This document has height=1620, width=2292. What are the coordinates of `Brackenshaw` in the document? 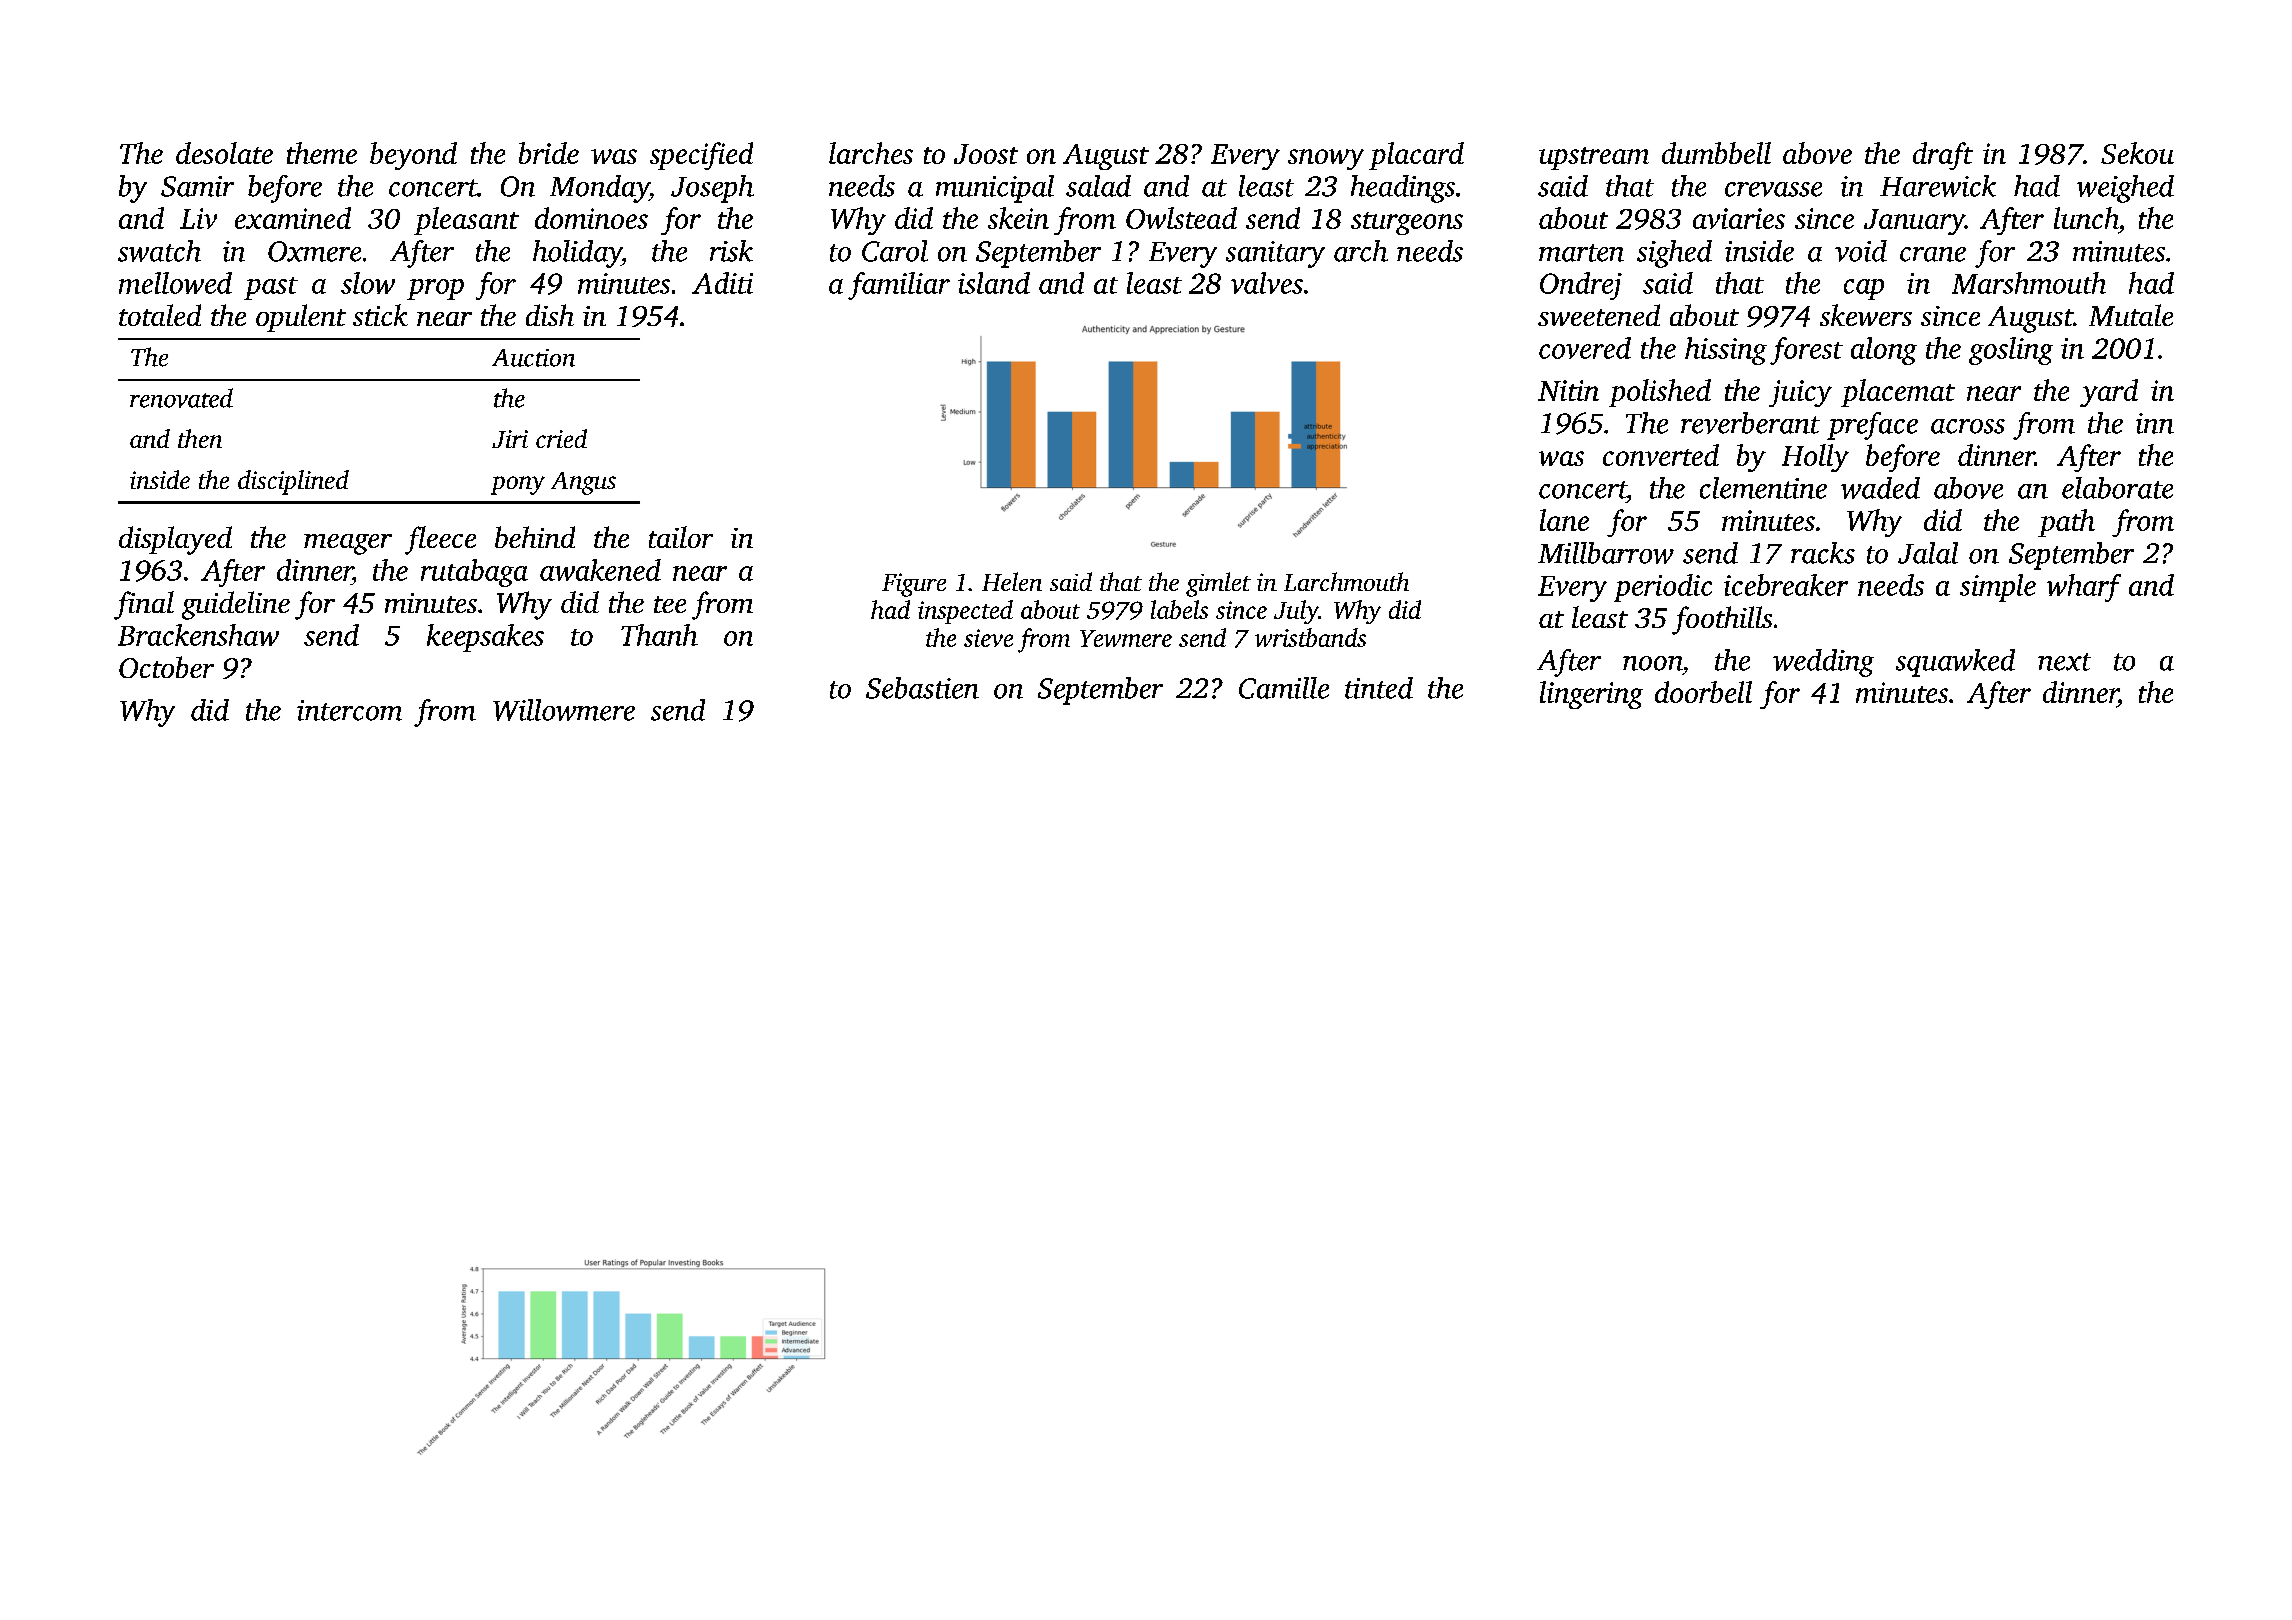 It's located at (198, 635).
